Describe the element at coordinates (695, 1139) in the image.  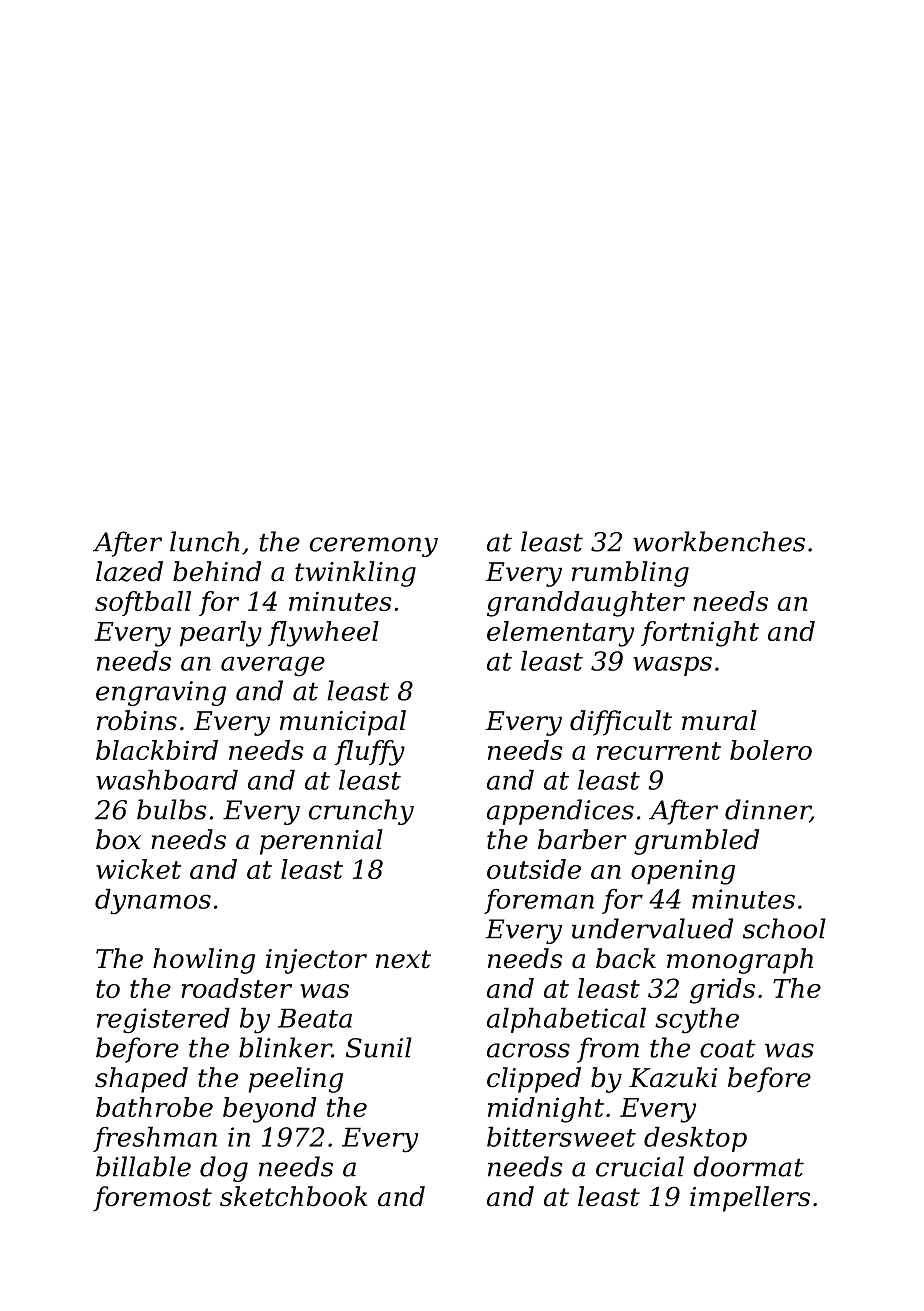
I see `desktop` at that location.
